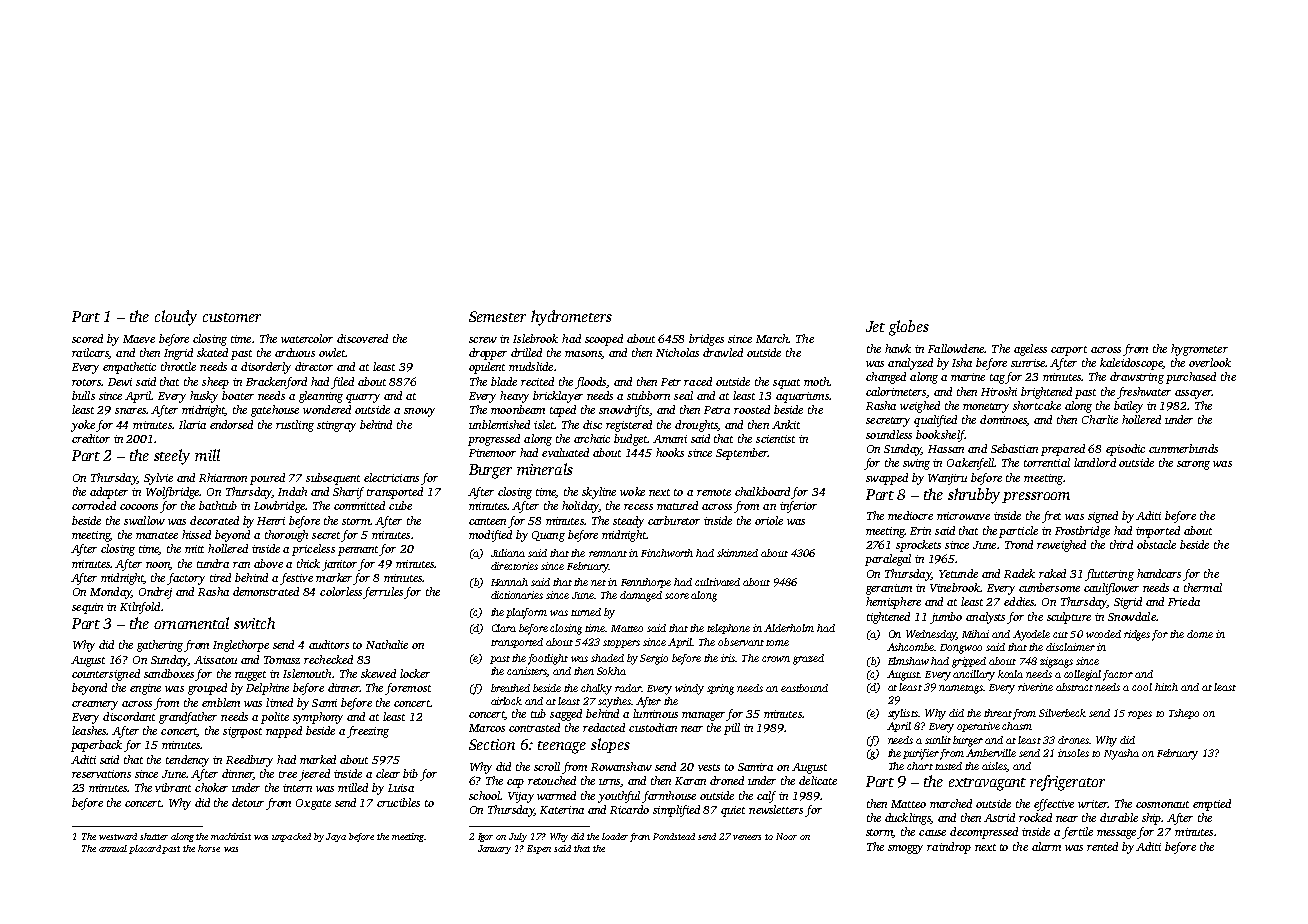 This document has height=924, width=1308. Describe the element at coordinates (286, 536) in the document. I see `thorough` at that location.
